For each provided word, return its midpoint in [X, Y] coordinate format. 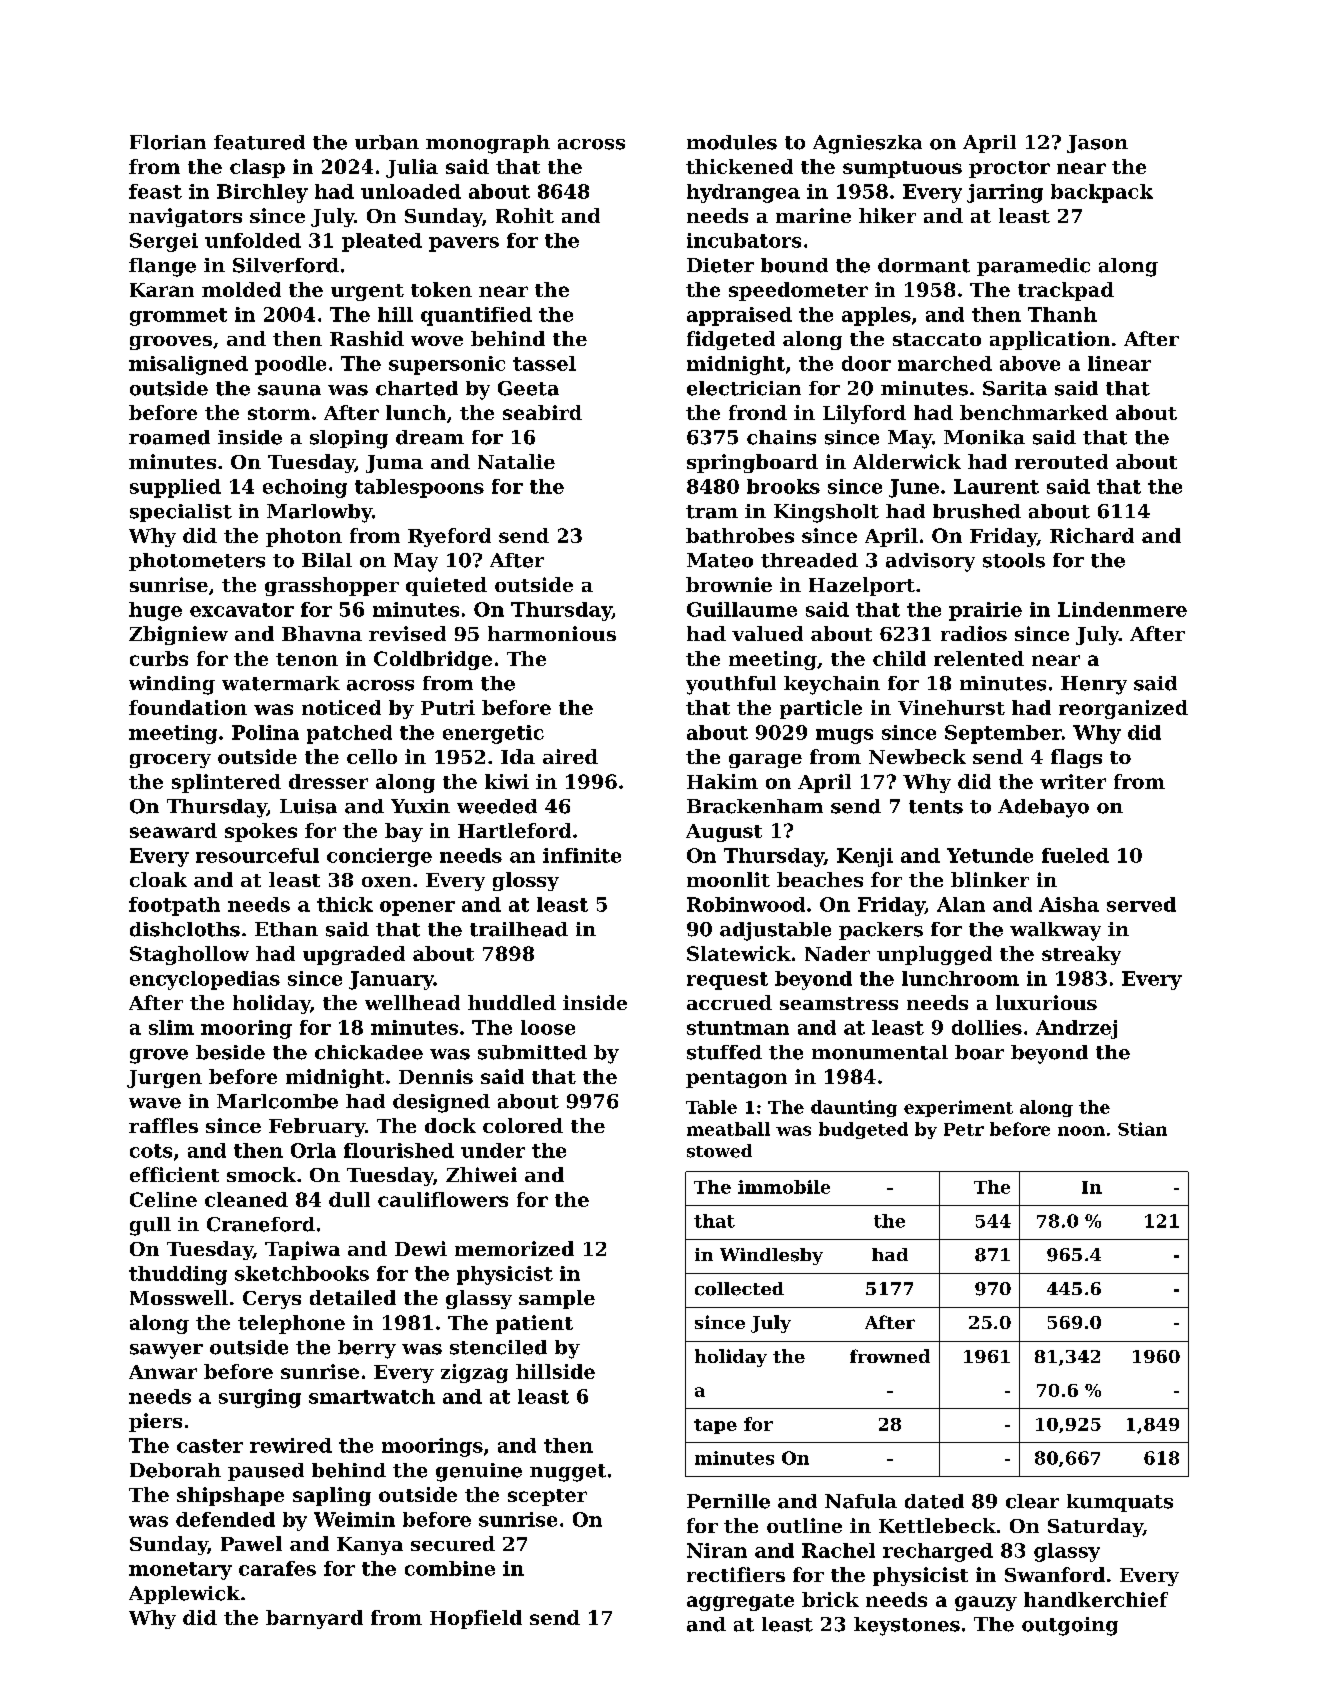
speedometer [798, 291]
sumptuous [902, 169]
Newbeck [917, 756]
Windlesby [771, 1256]
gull [150, 1226]
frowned [890, 1356]
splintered [226, 783]
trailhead [519, 929]
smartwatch [372, 1396]
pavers [464, 244]
